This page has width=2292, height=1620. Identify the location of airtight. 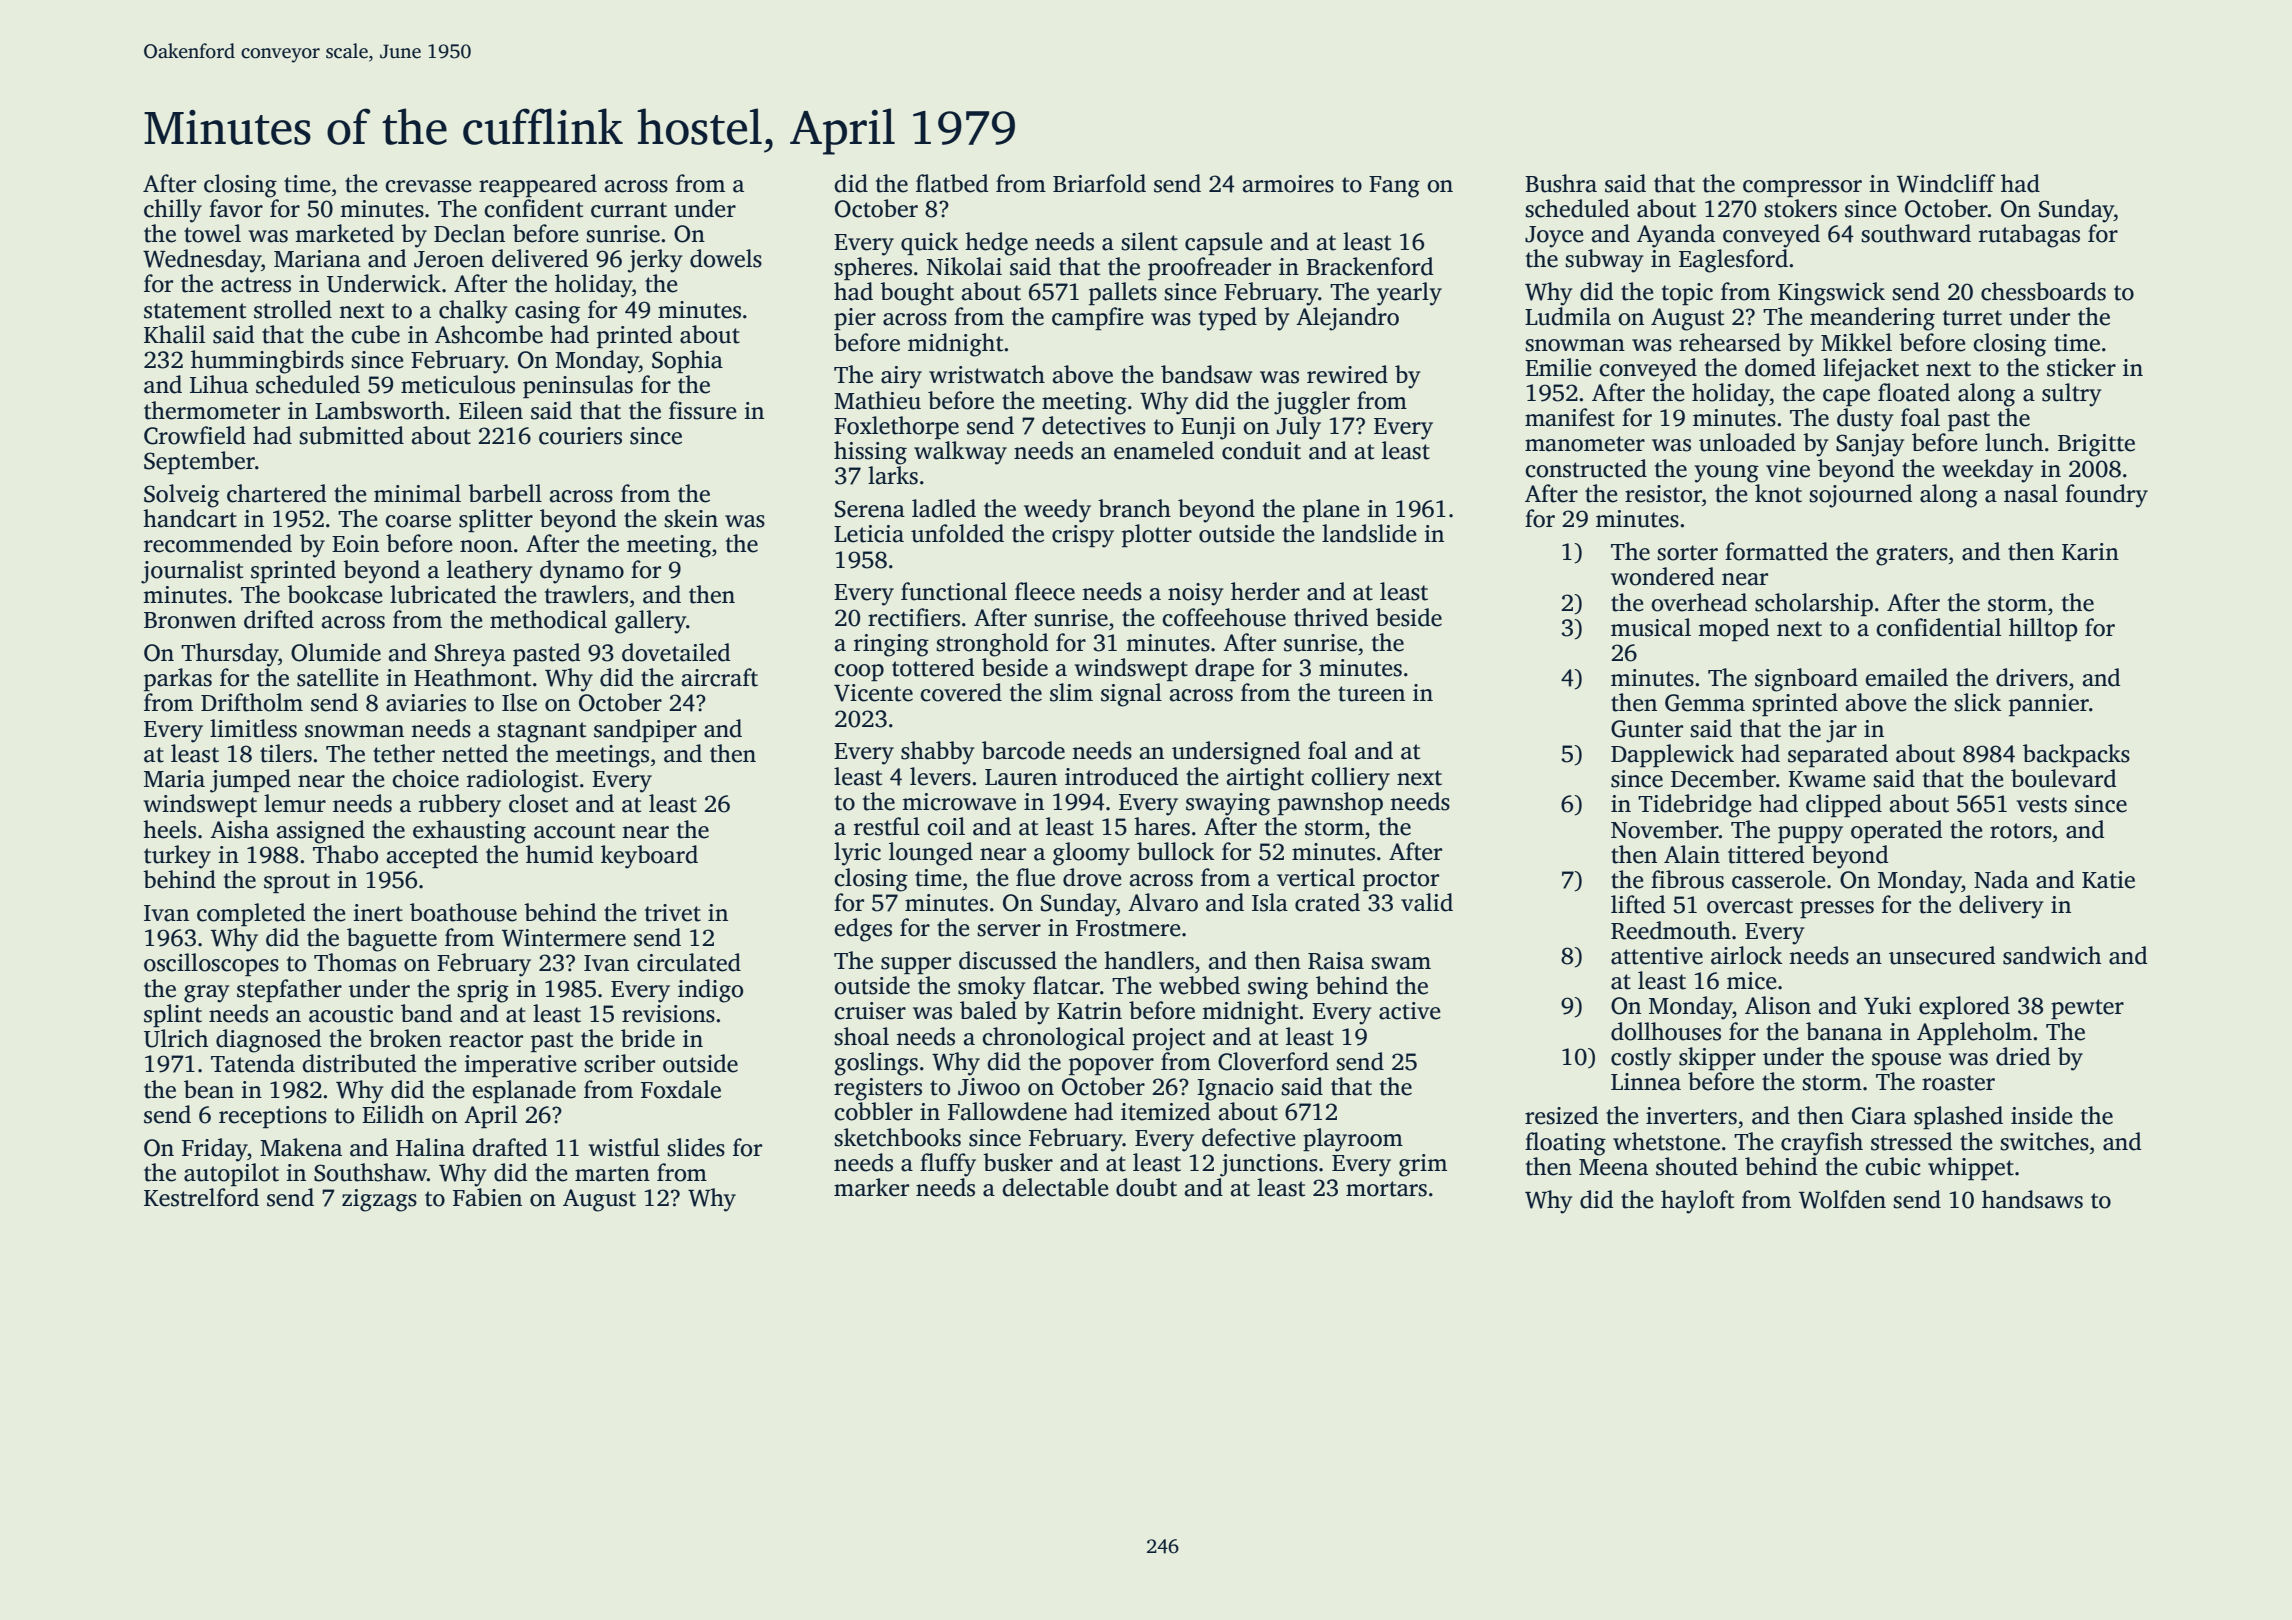
(1265, 779).
